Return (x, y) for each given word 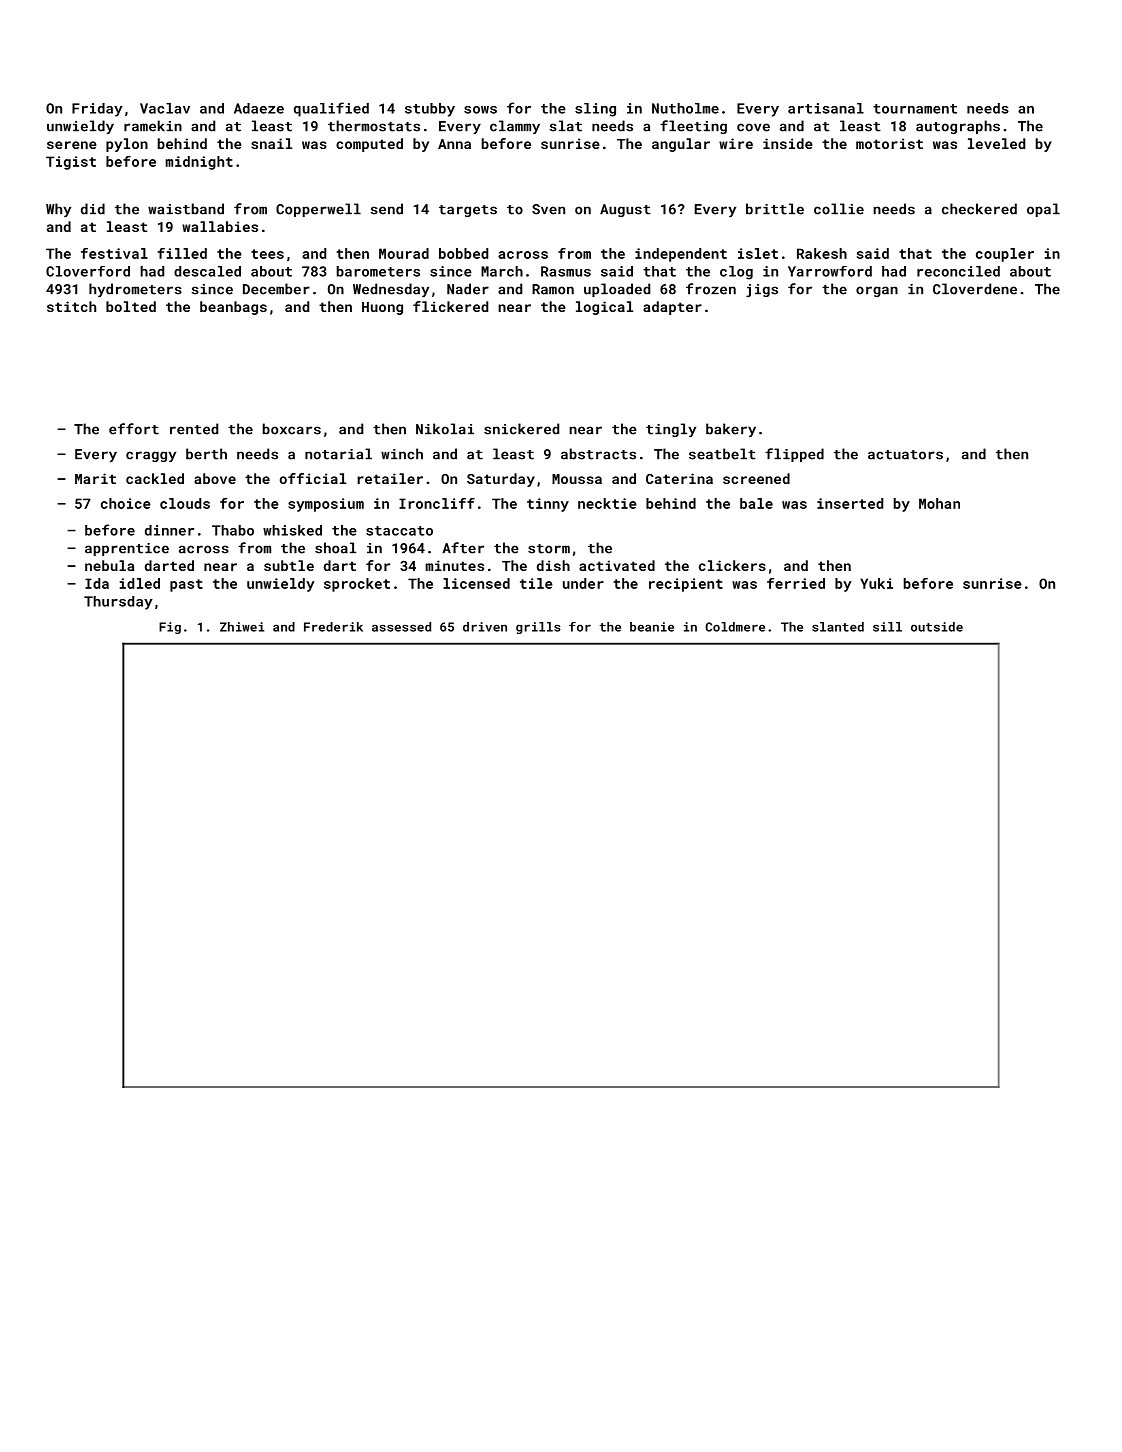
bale (756, 503)
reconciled (958, 271)
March (502, 271)
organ (877, 291)
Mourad (404, 253)
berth (206, 454)
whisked (292, 530)
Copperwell (318, 210)
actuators (905, 455)
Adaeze (259, 108)
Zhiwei (242, 627)
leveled (996, 143)
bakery (731, 430)
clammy (515, 127)
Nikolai (445, 429)
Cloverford (88, 271)
